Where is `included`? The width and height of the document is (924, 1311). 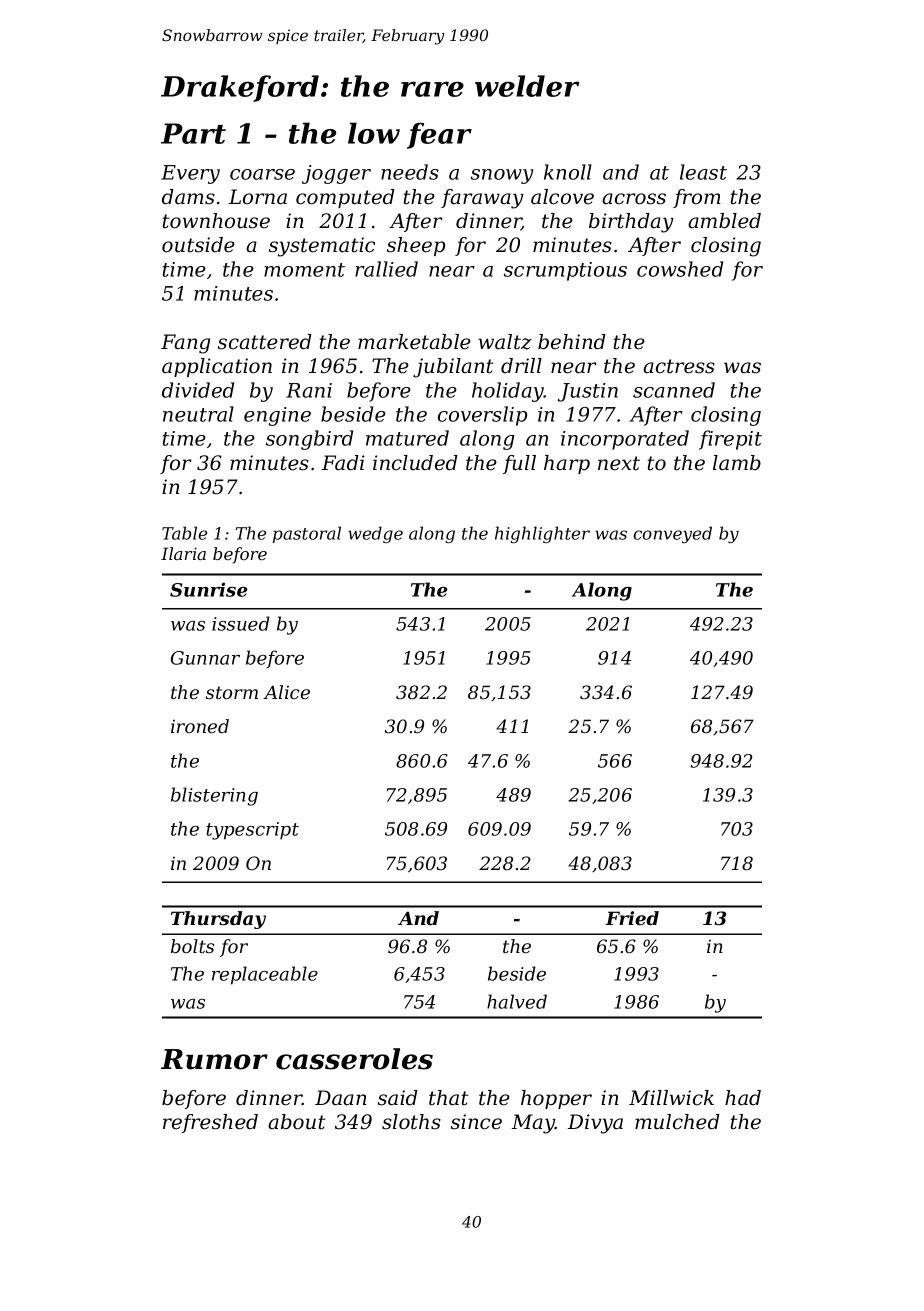
included is located at coordinates (415, 463).
